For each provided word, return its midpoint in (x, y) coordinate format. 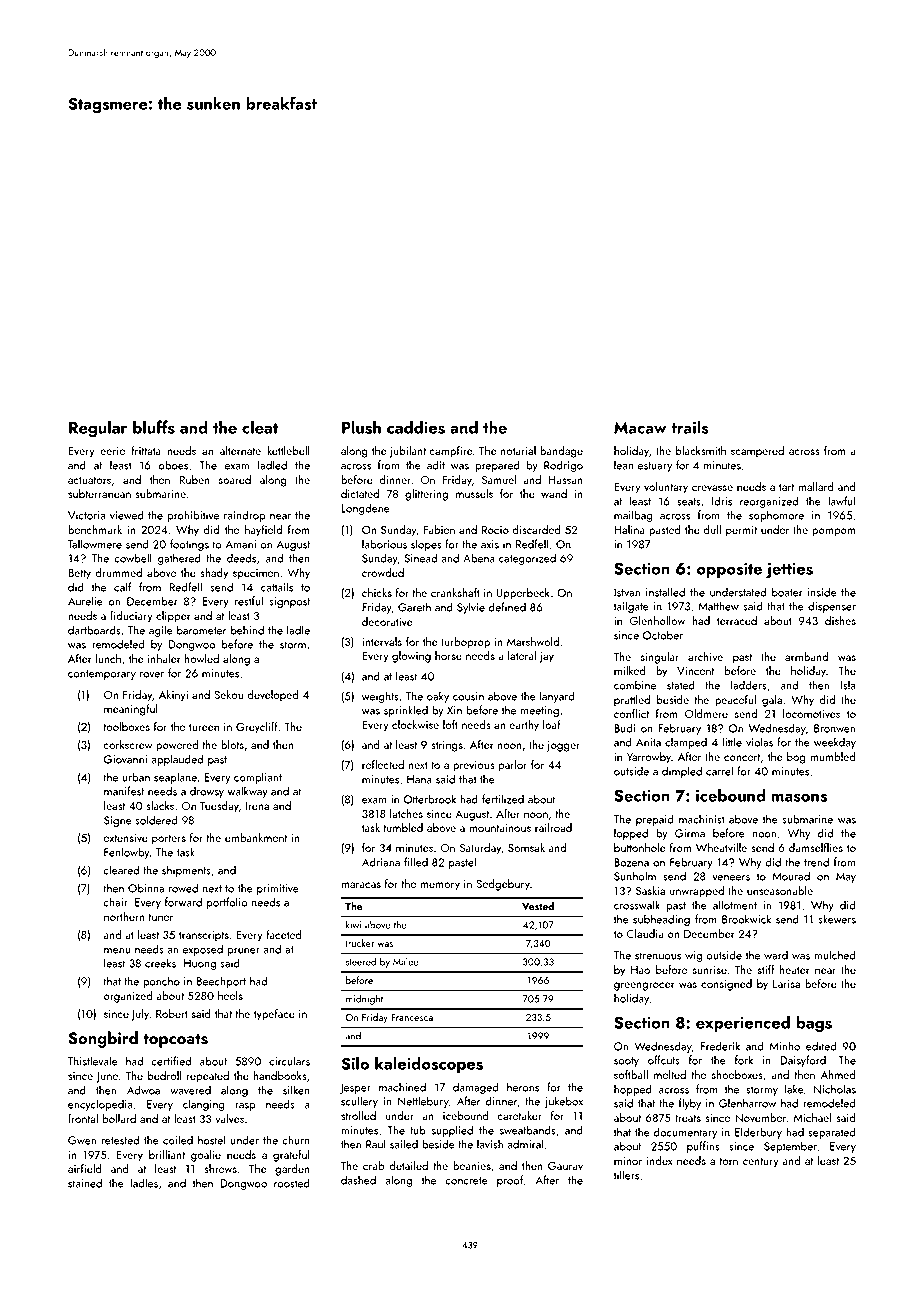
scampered (757, 452)
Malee (405, 962)
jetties (789, 571)
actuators (89, 480)
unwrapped (697, 892)
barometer (201, 630)
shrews (220, 1168)
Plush (361, 427)
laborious (384, 544)
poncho (161, 982)
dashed (358, 1180)
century (761, 1162)
